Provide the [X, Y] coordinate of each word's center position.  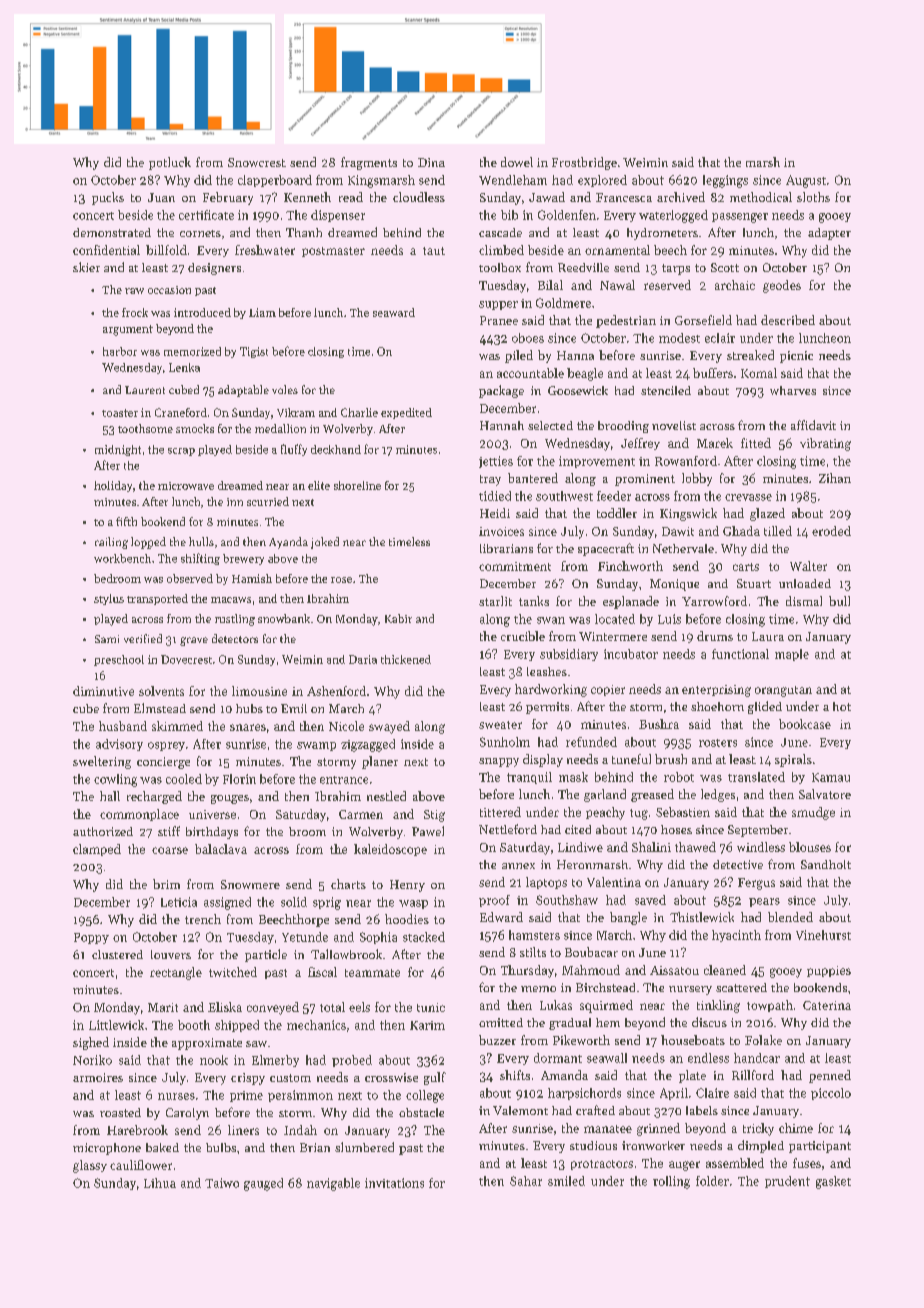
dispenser [338, 216]
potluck [170, 163]
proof [494, 901]
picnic [796, 357]
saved [650, 900]
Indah [300, 1130]
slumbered [364, 1147]
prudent [787, 1182]
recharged [154, 797]
